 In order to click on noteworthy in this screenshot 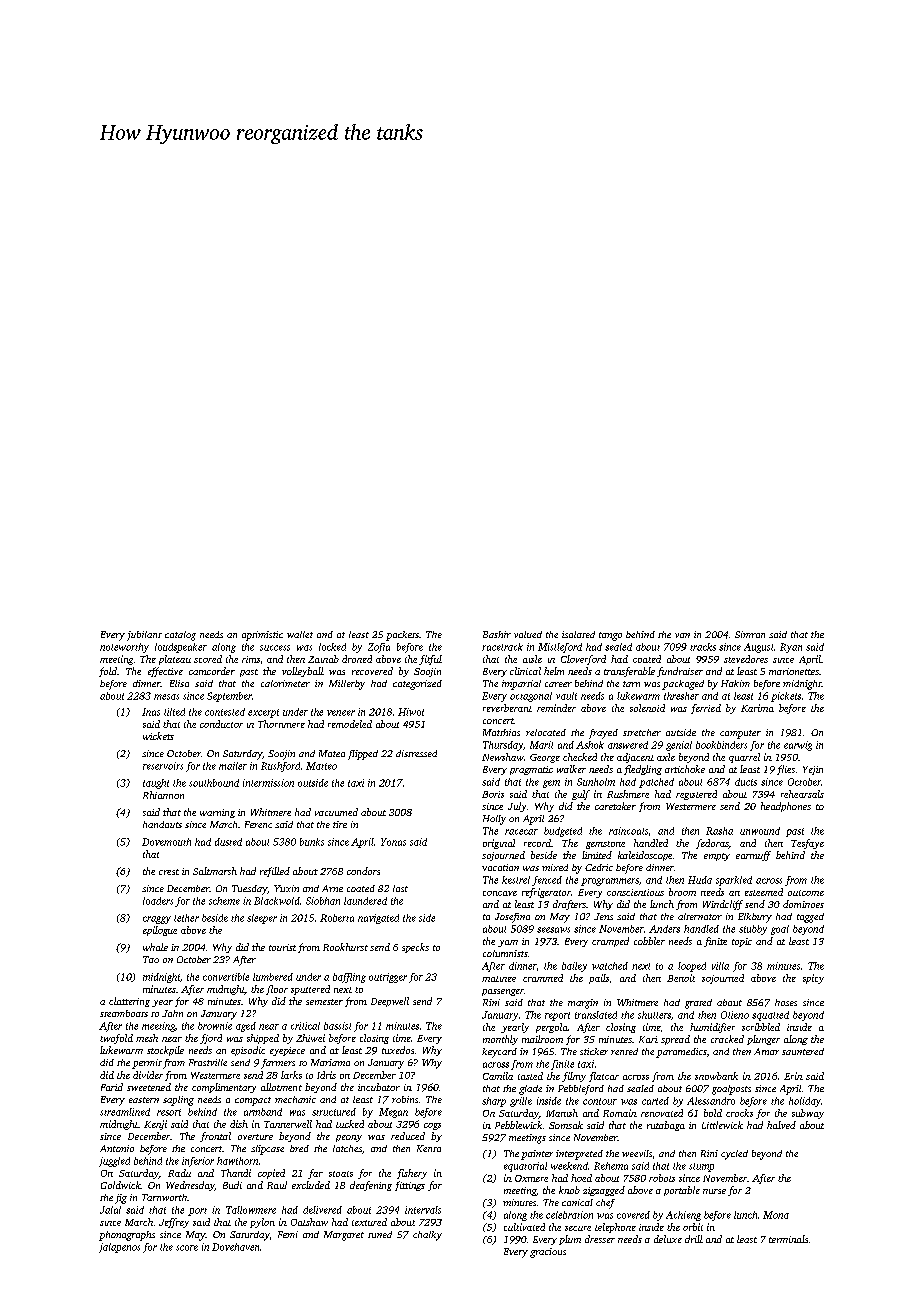, I will do `click(124, 648)`.
